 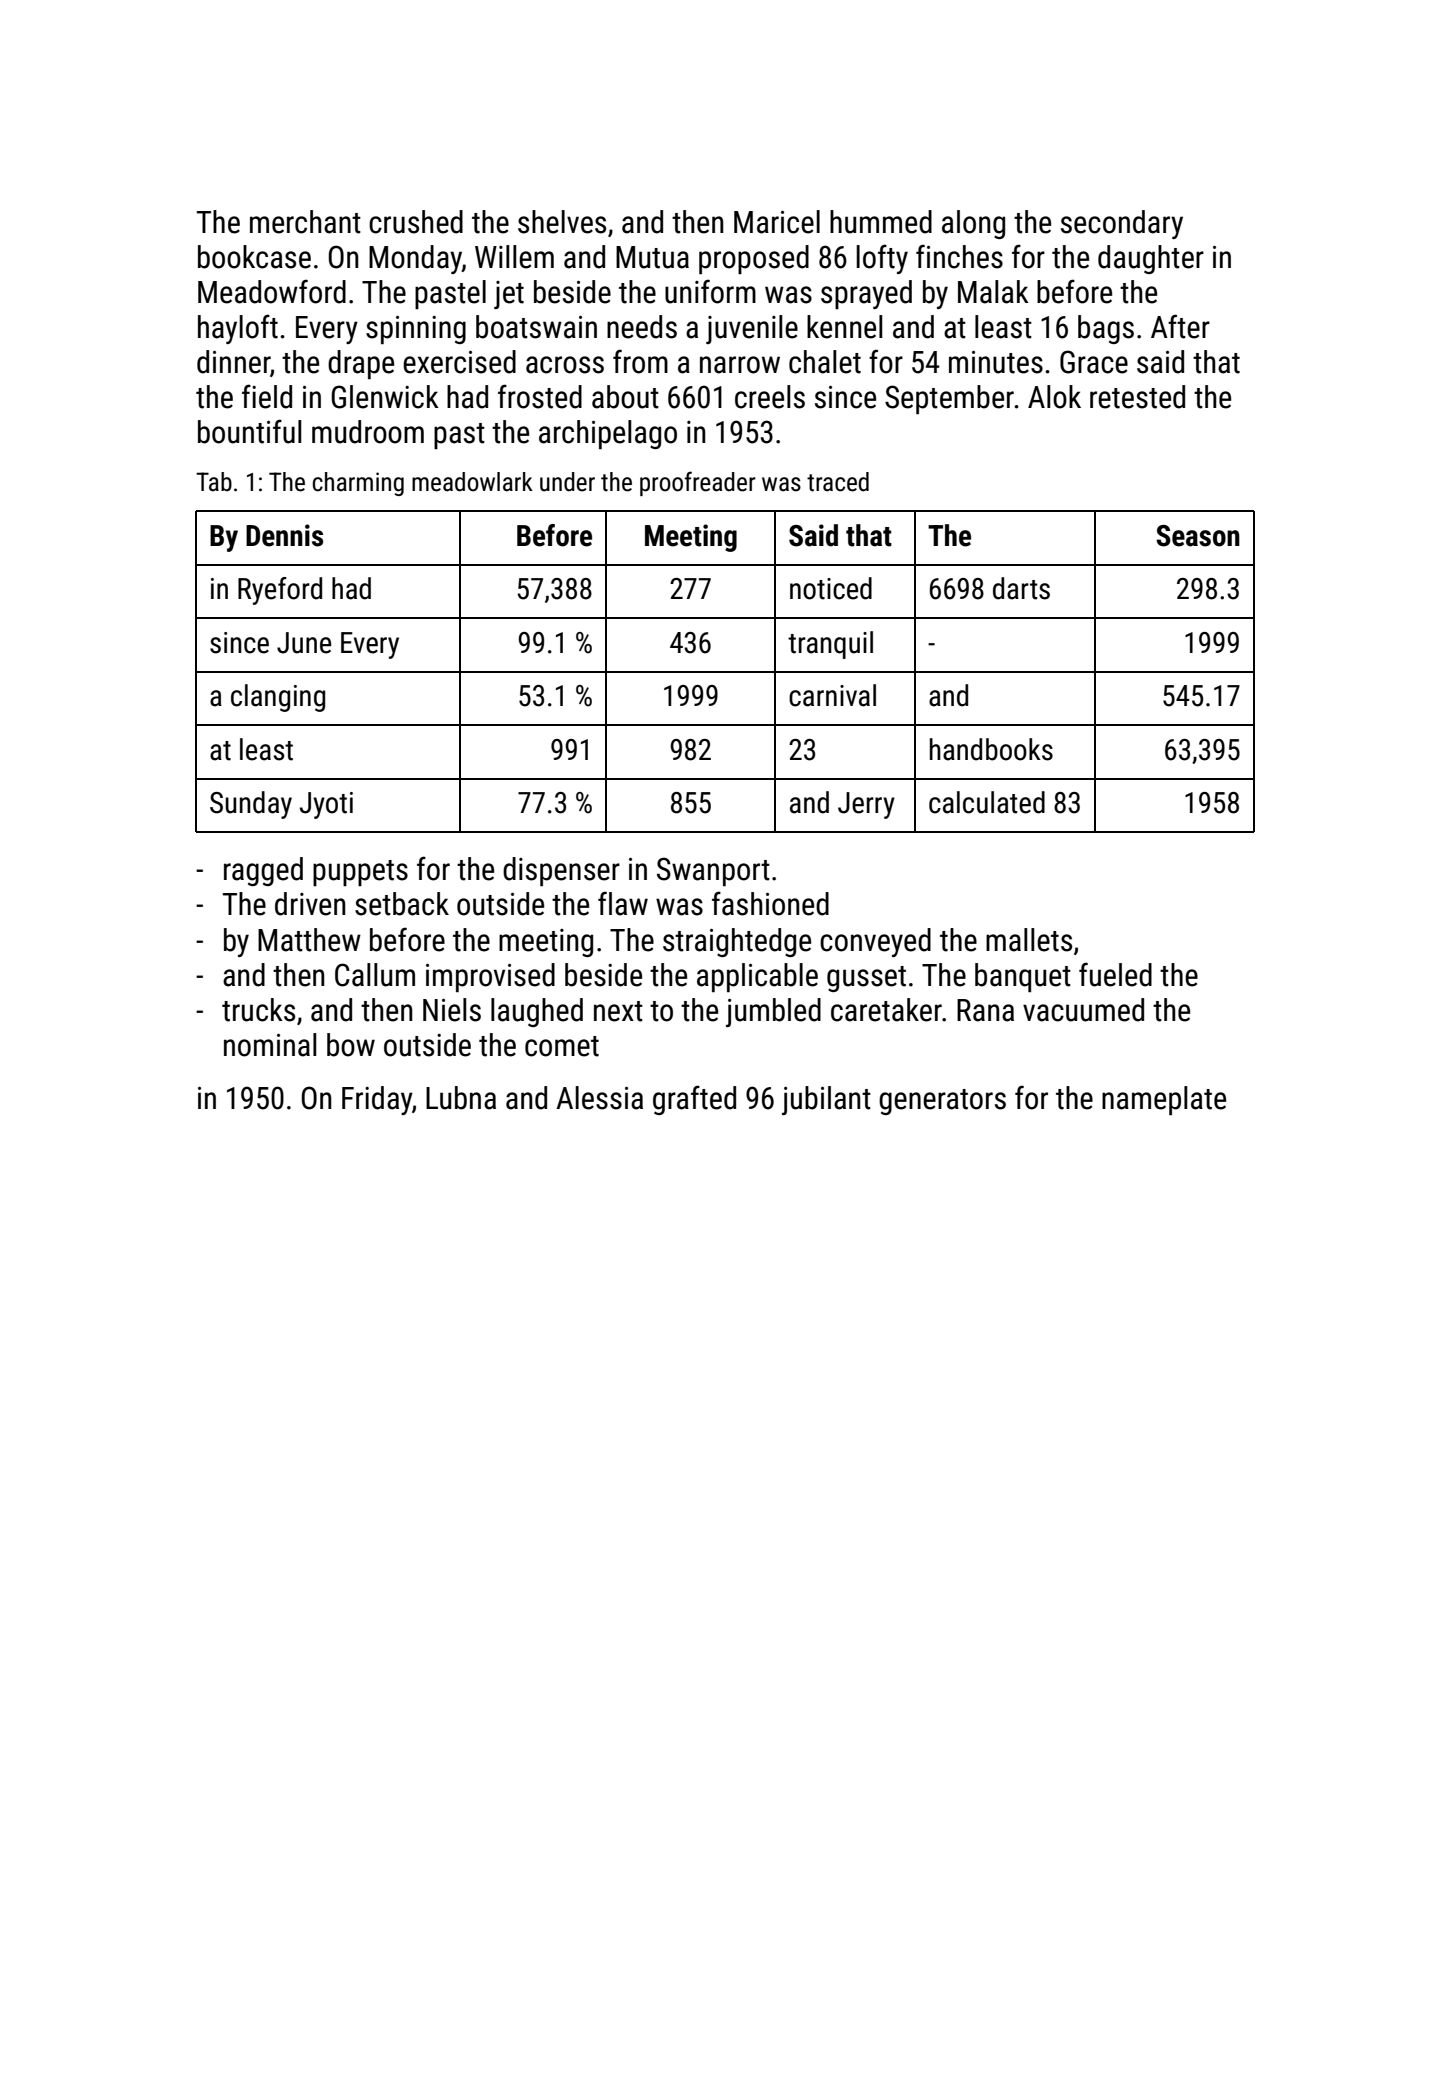 I want to click on Lubna, so click(x=461, y=1098).
